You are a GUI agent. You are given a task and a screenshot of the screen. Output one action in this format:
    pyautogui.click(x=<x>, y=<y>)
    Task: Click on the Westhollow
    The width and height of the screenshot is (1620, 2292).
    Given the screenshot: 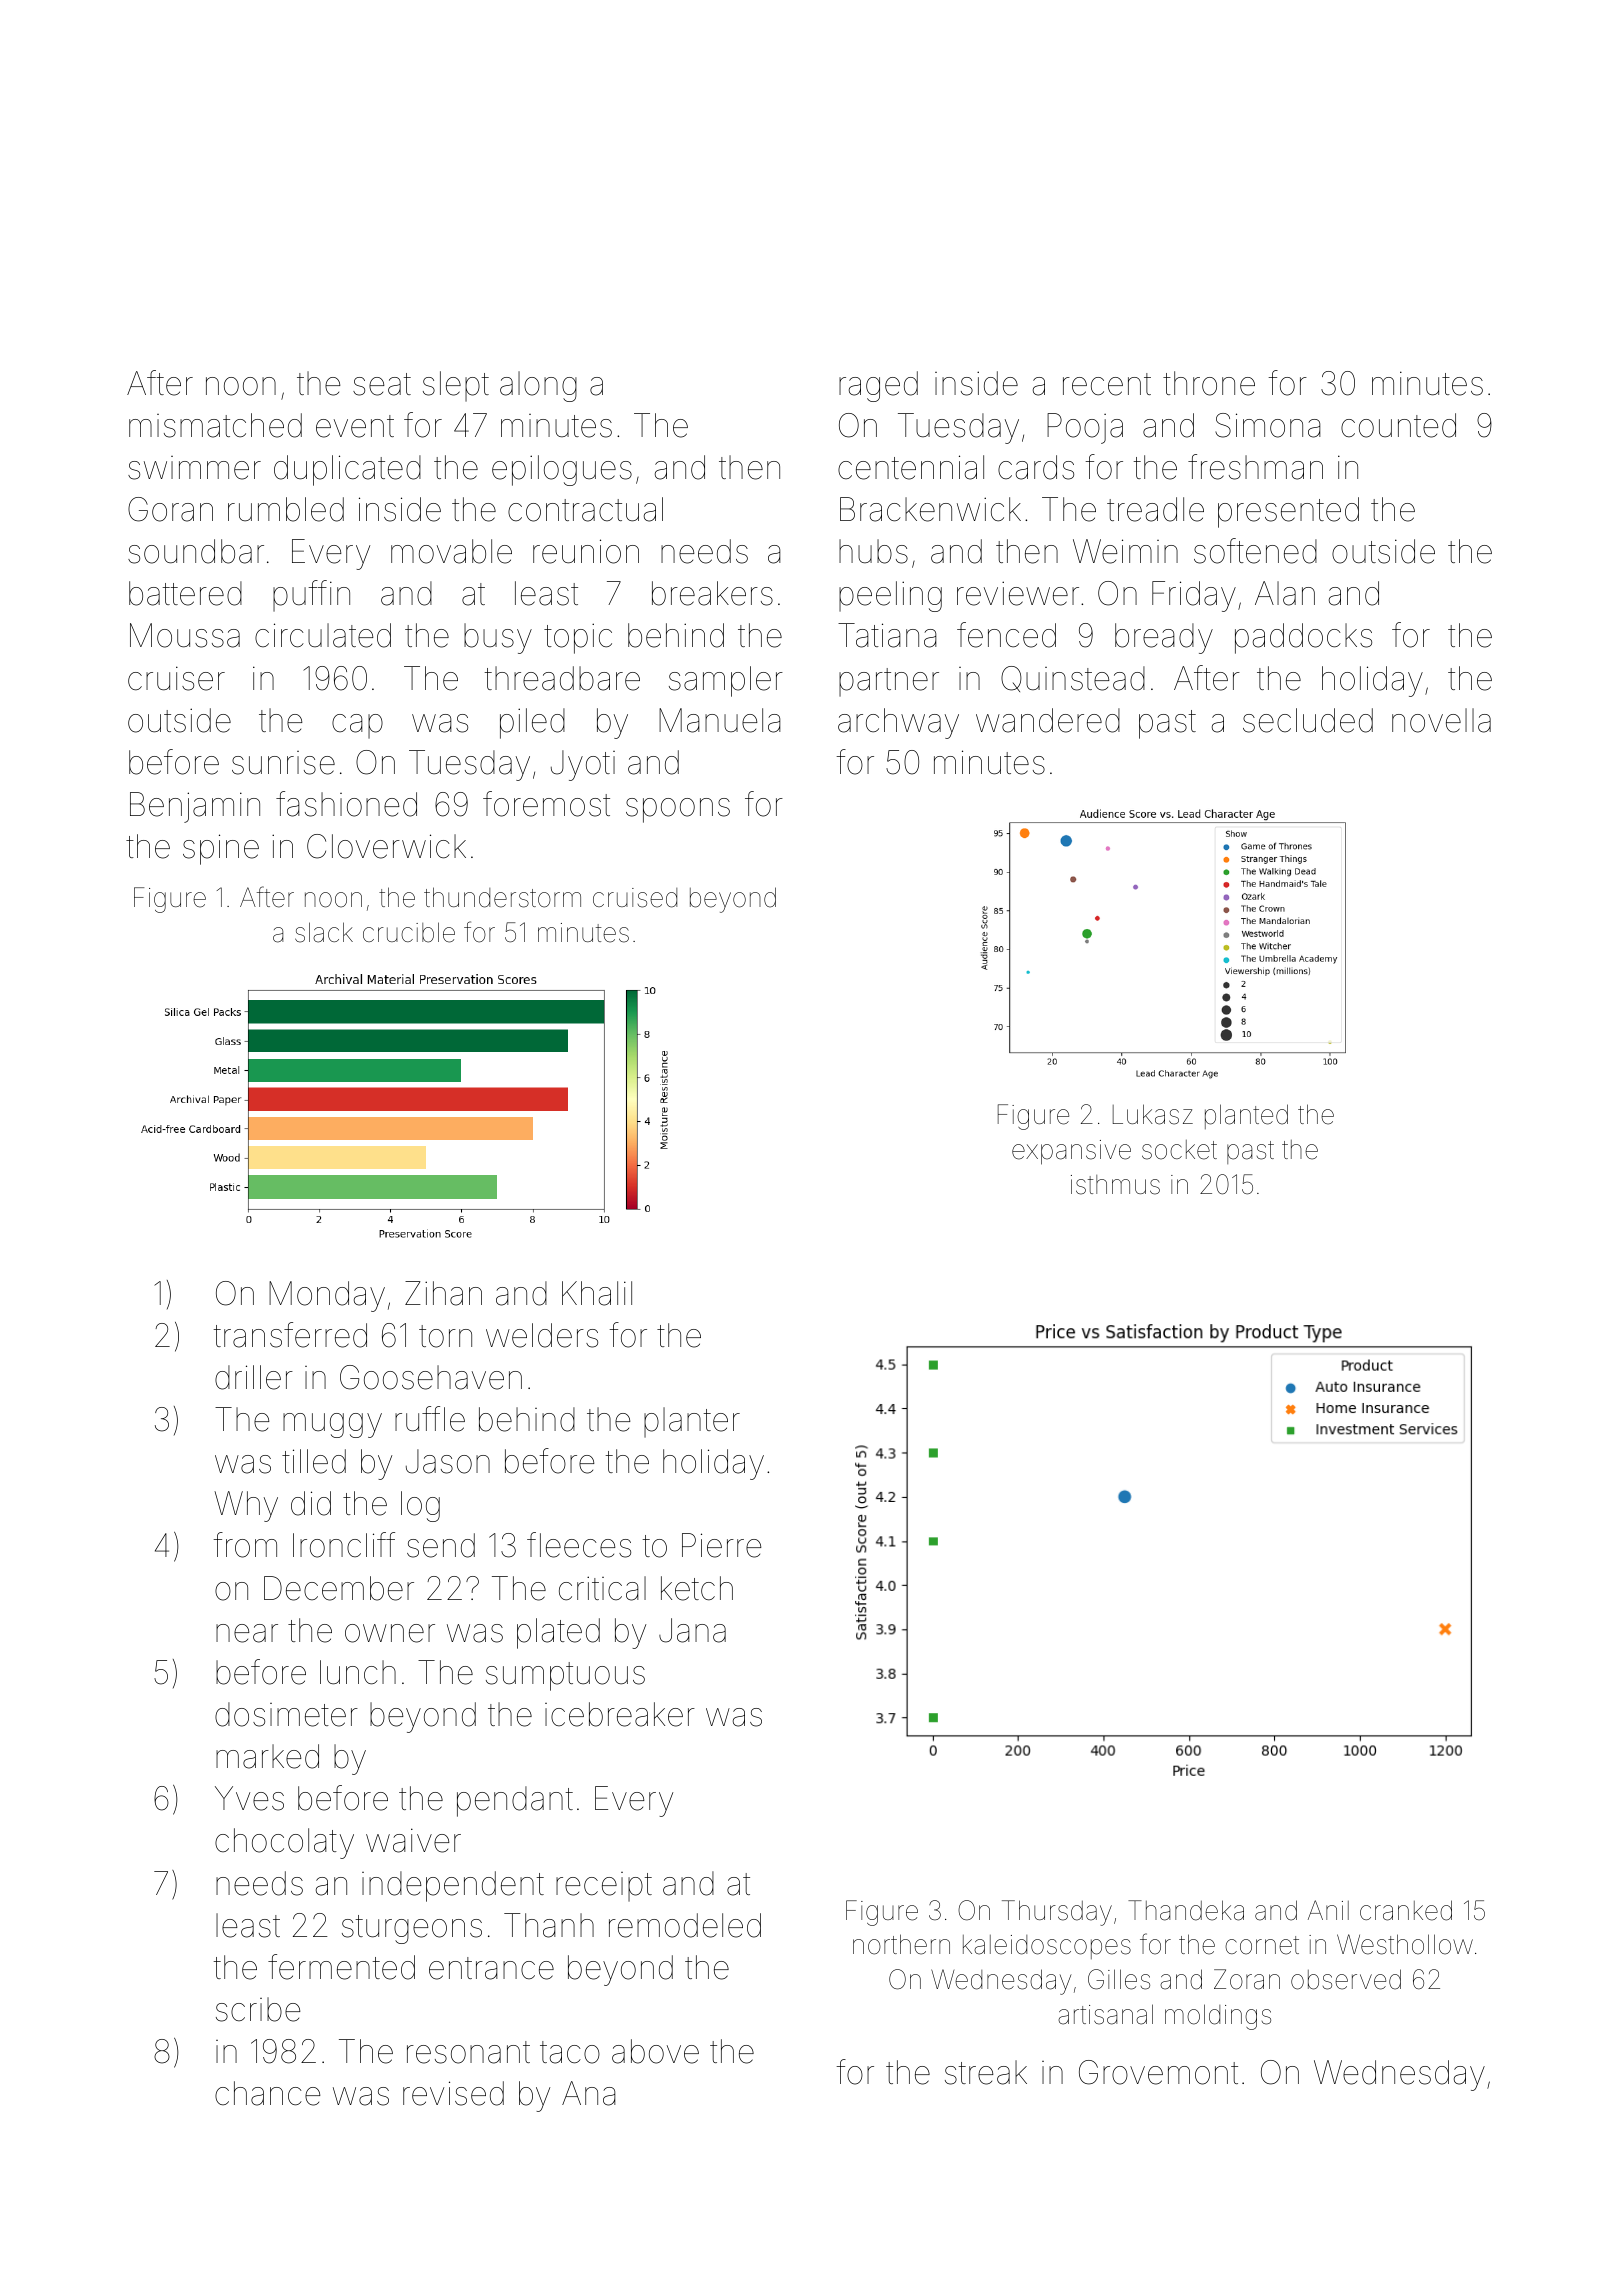 What is the action you would take?
    pyautogui.click(x=1405, y=1944)
